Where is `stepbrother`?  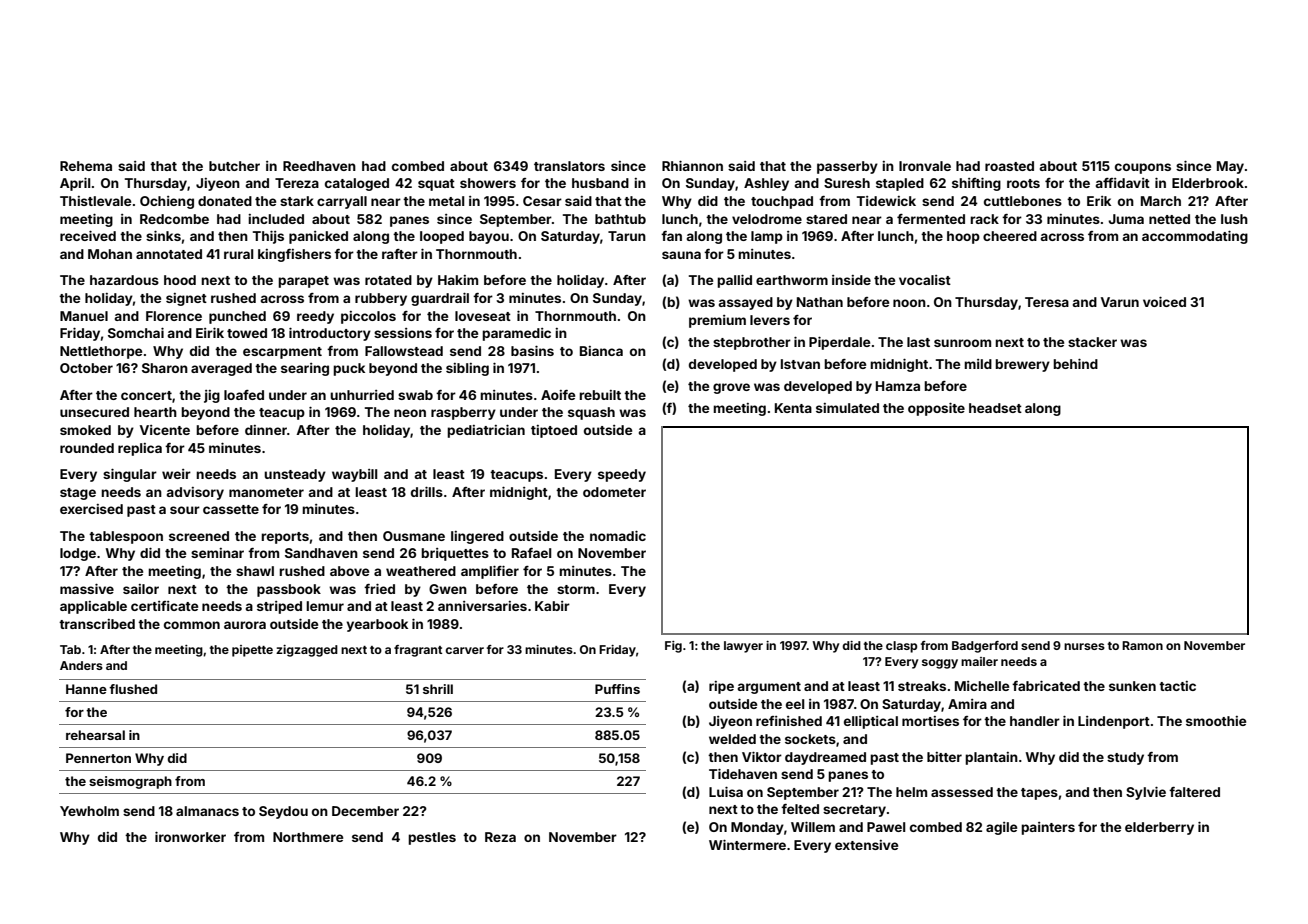 stepbrother is located at coordinates (752, 343).
